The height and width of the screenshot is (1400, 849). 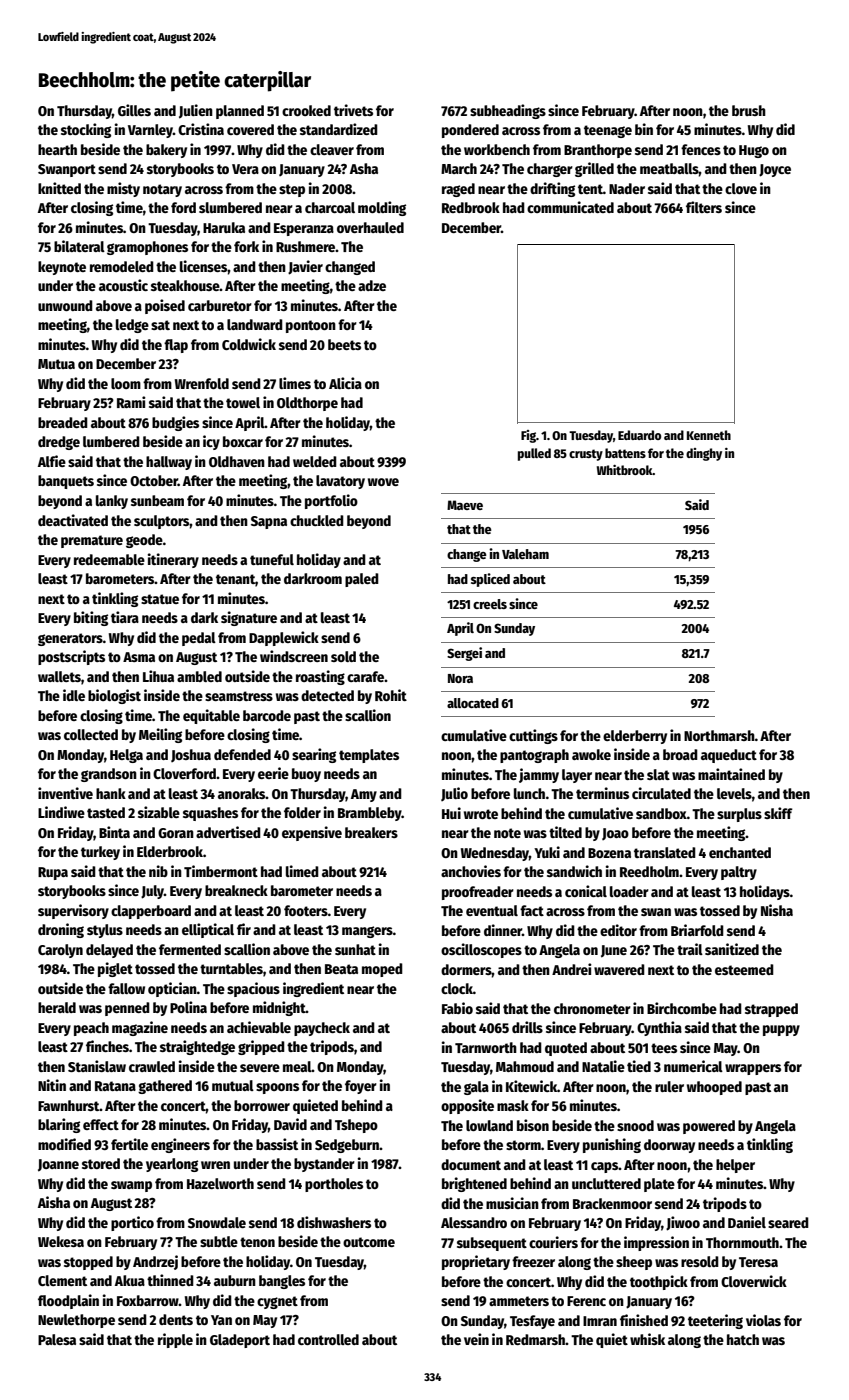 What do you see at coordinates (306, 110) in the screenshot?
I see `crooked` at bounding box center [306, 110].
